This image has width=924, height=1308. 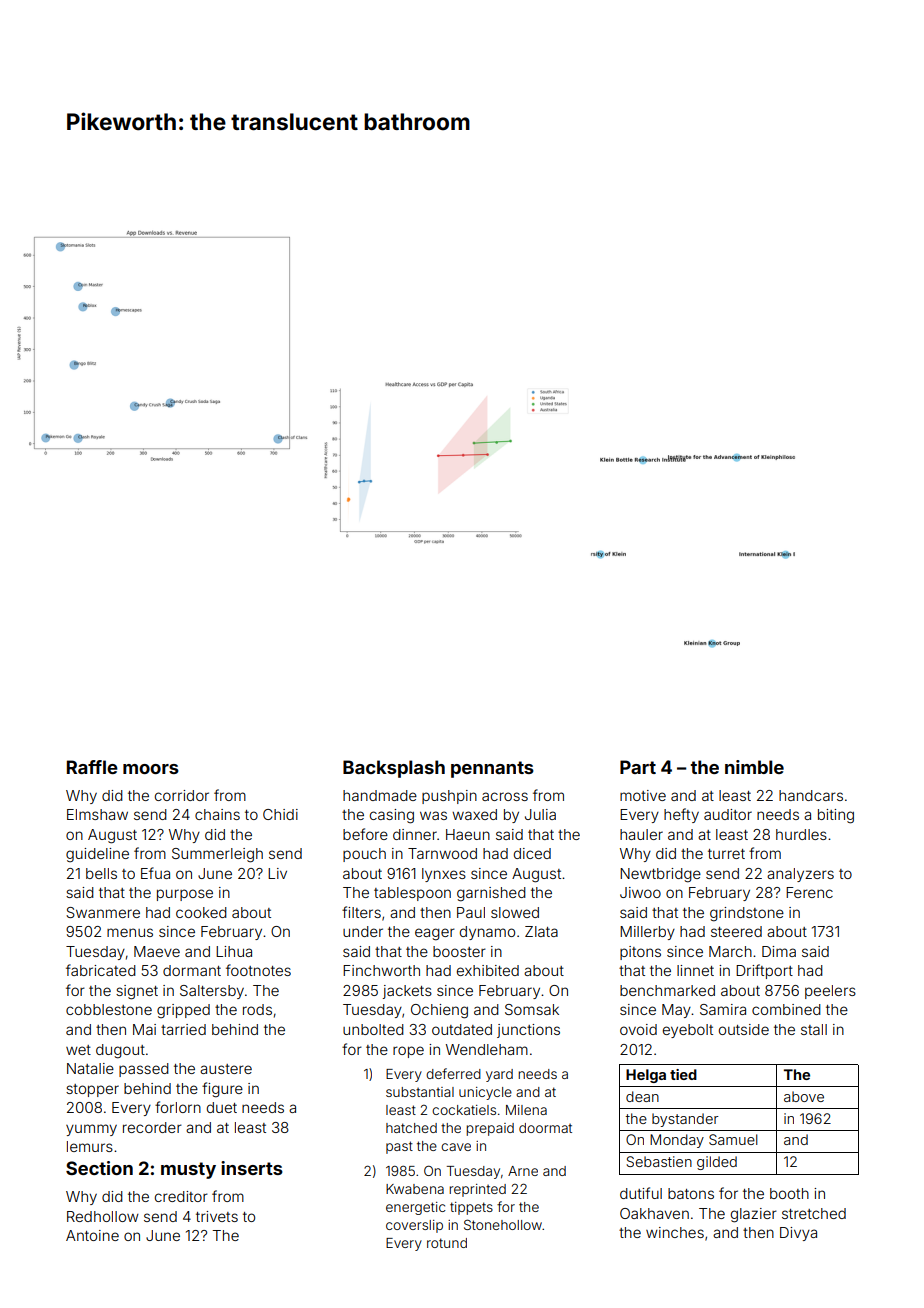 I want to click on moors, so click(x=151, y=769).
